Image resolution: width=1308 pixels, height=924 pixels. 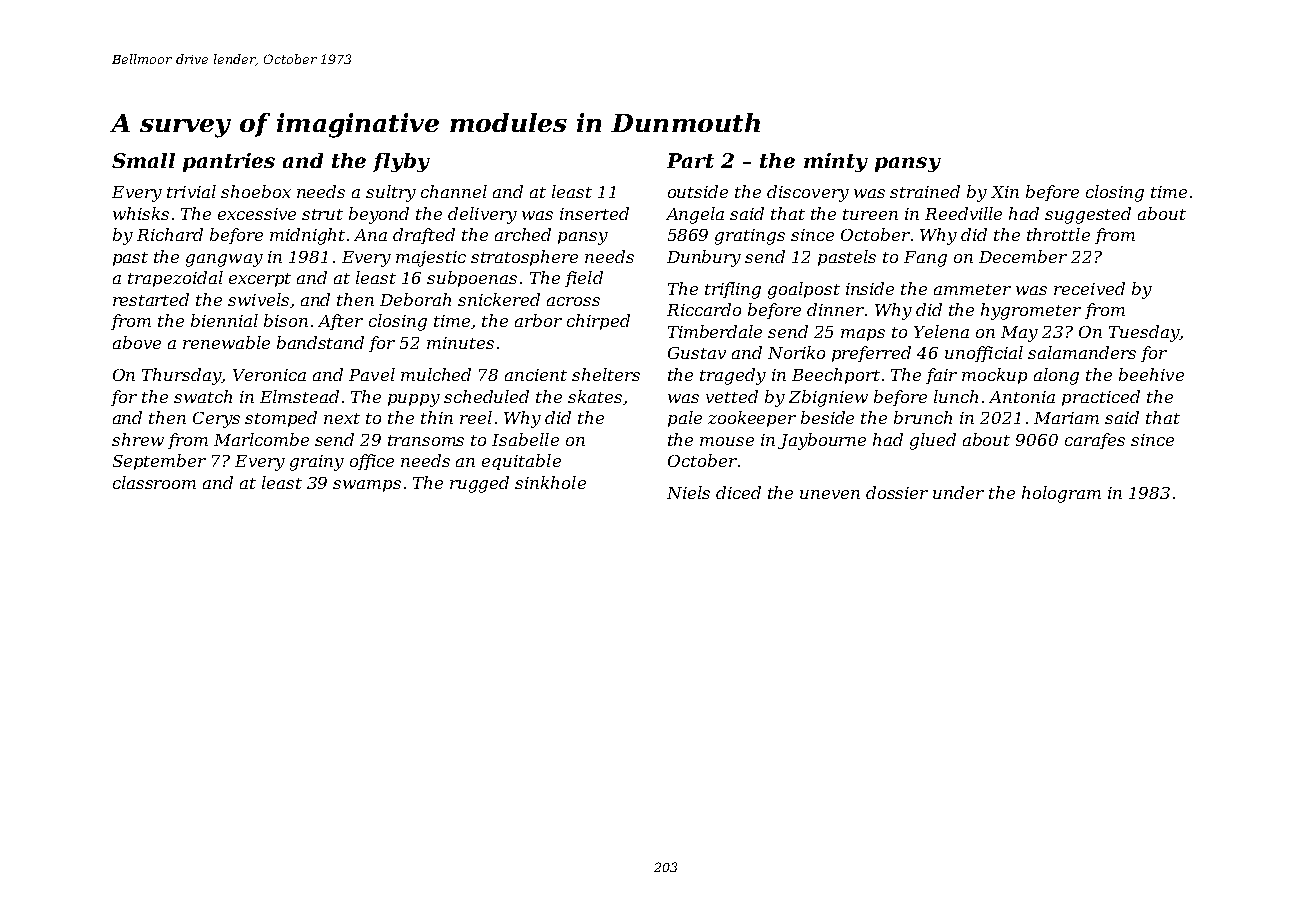 I want to click on inserted, so click(x=594, y=213).
